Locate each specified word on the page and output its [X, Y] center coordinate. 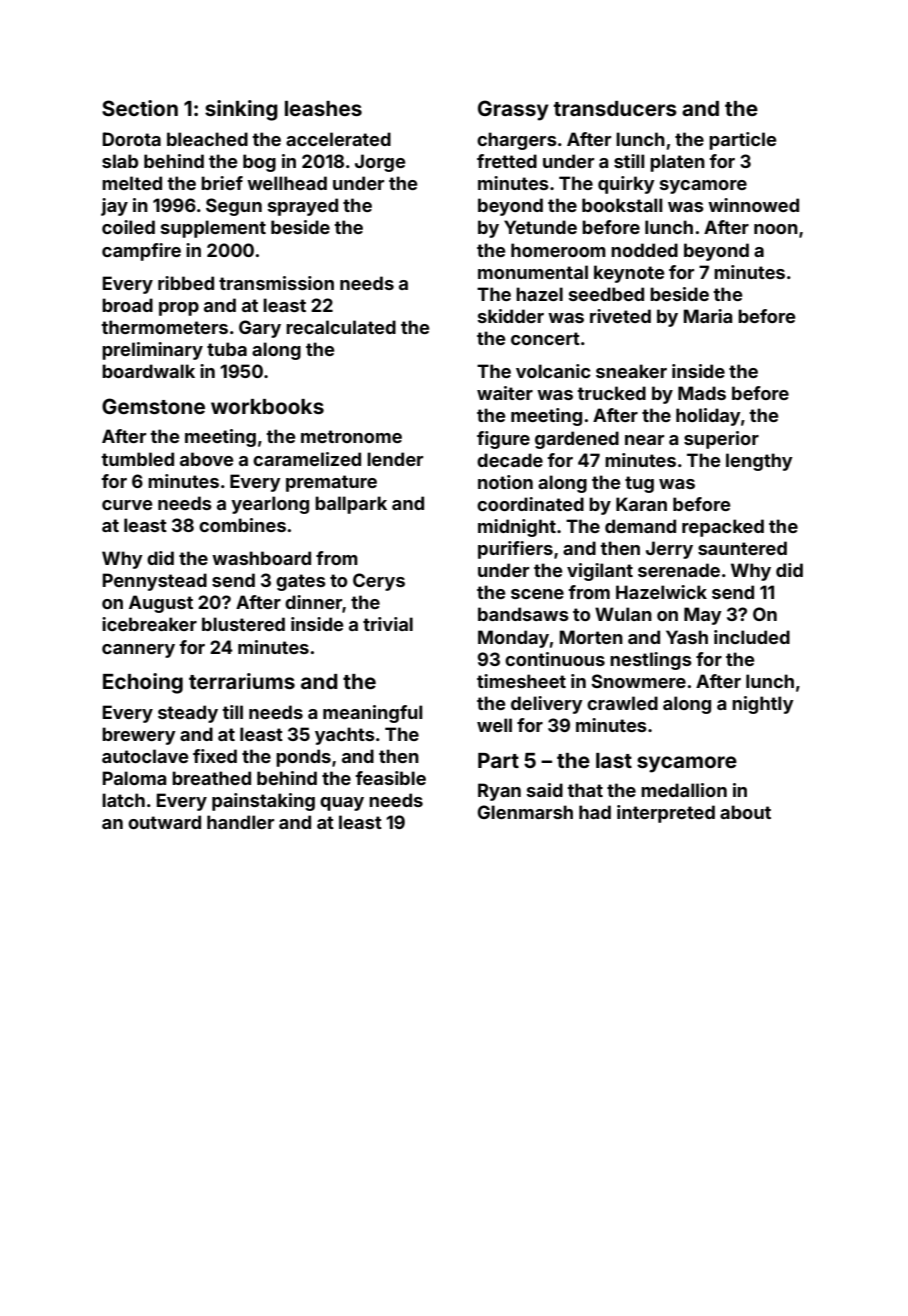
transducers [615, 108]
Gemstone [153, 406]
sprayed [303, 207]
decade [510, 460]
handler [240, 822]
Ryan [499, 792]
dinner [313, 602]
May [703, 616]
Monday [513, 639]
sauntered [742, 548]
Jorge [380, 163]
